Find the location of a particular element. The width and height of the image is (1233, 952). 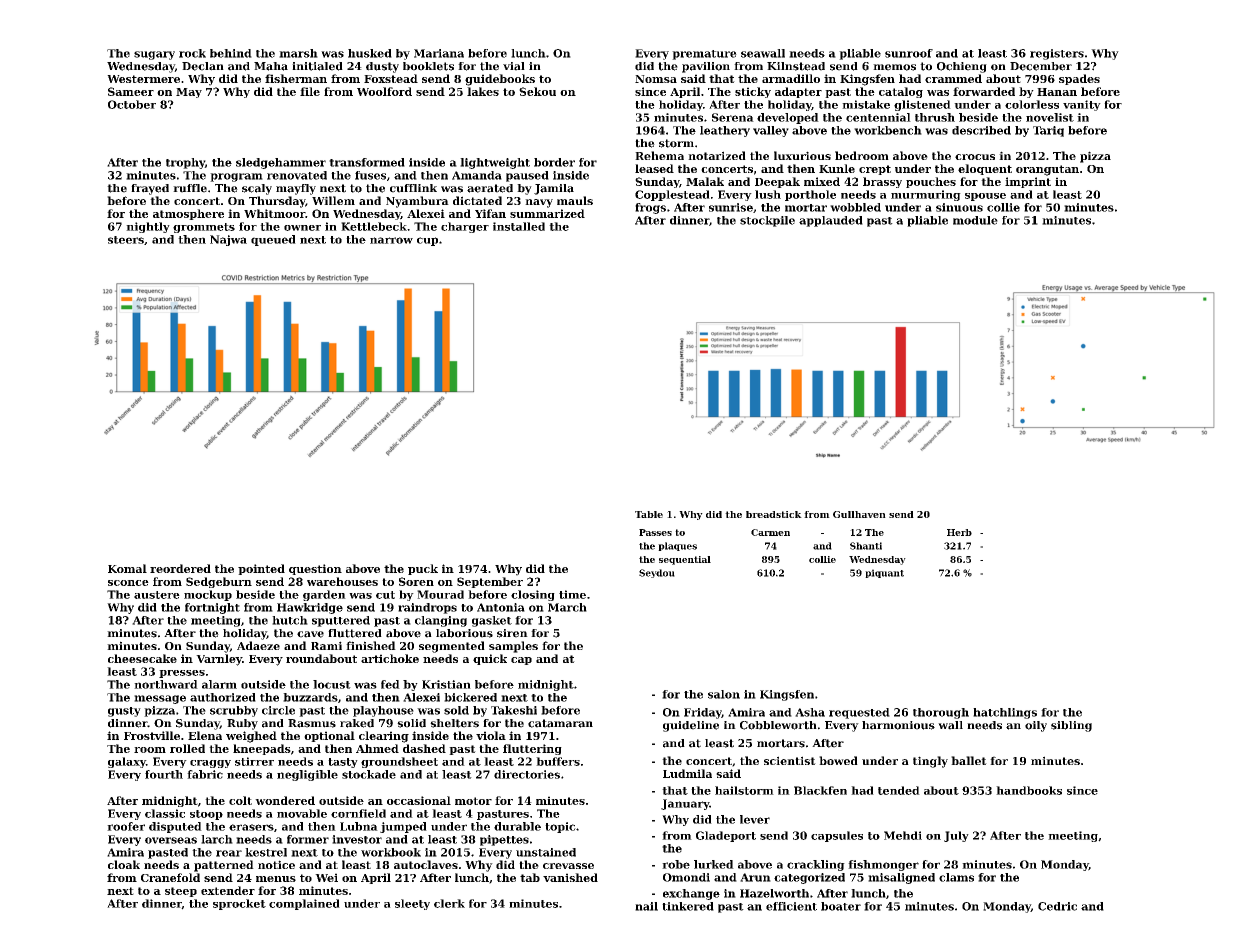

erasers is located at coordinates (251, 827).
